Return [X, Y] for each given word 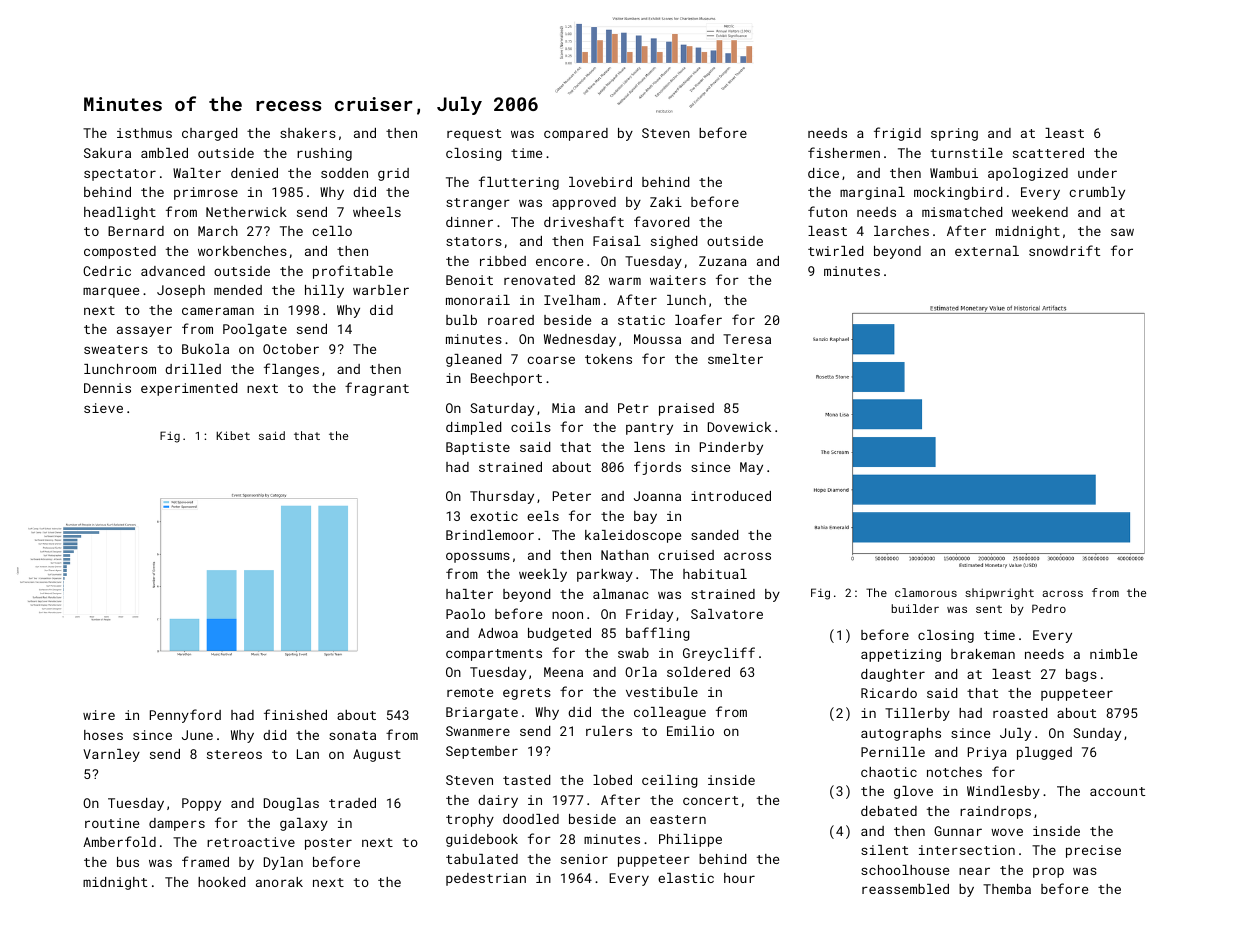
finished [295, 714]
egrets [527, 694]
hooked [221, 882]
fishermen [844, 152]
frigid [897, 134]
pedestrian [486, 879]
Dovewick [739, 427]
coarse [551, 360]
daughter [893, 675]
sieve [103, 408]
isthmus [144, 133]
